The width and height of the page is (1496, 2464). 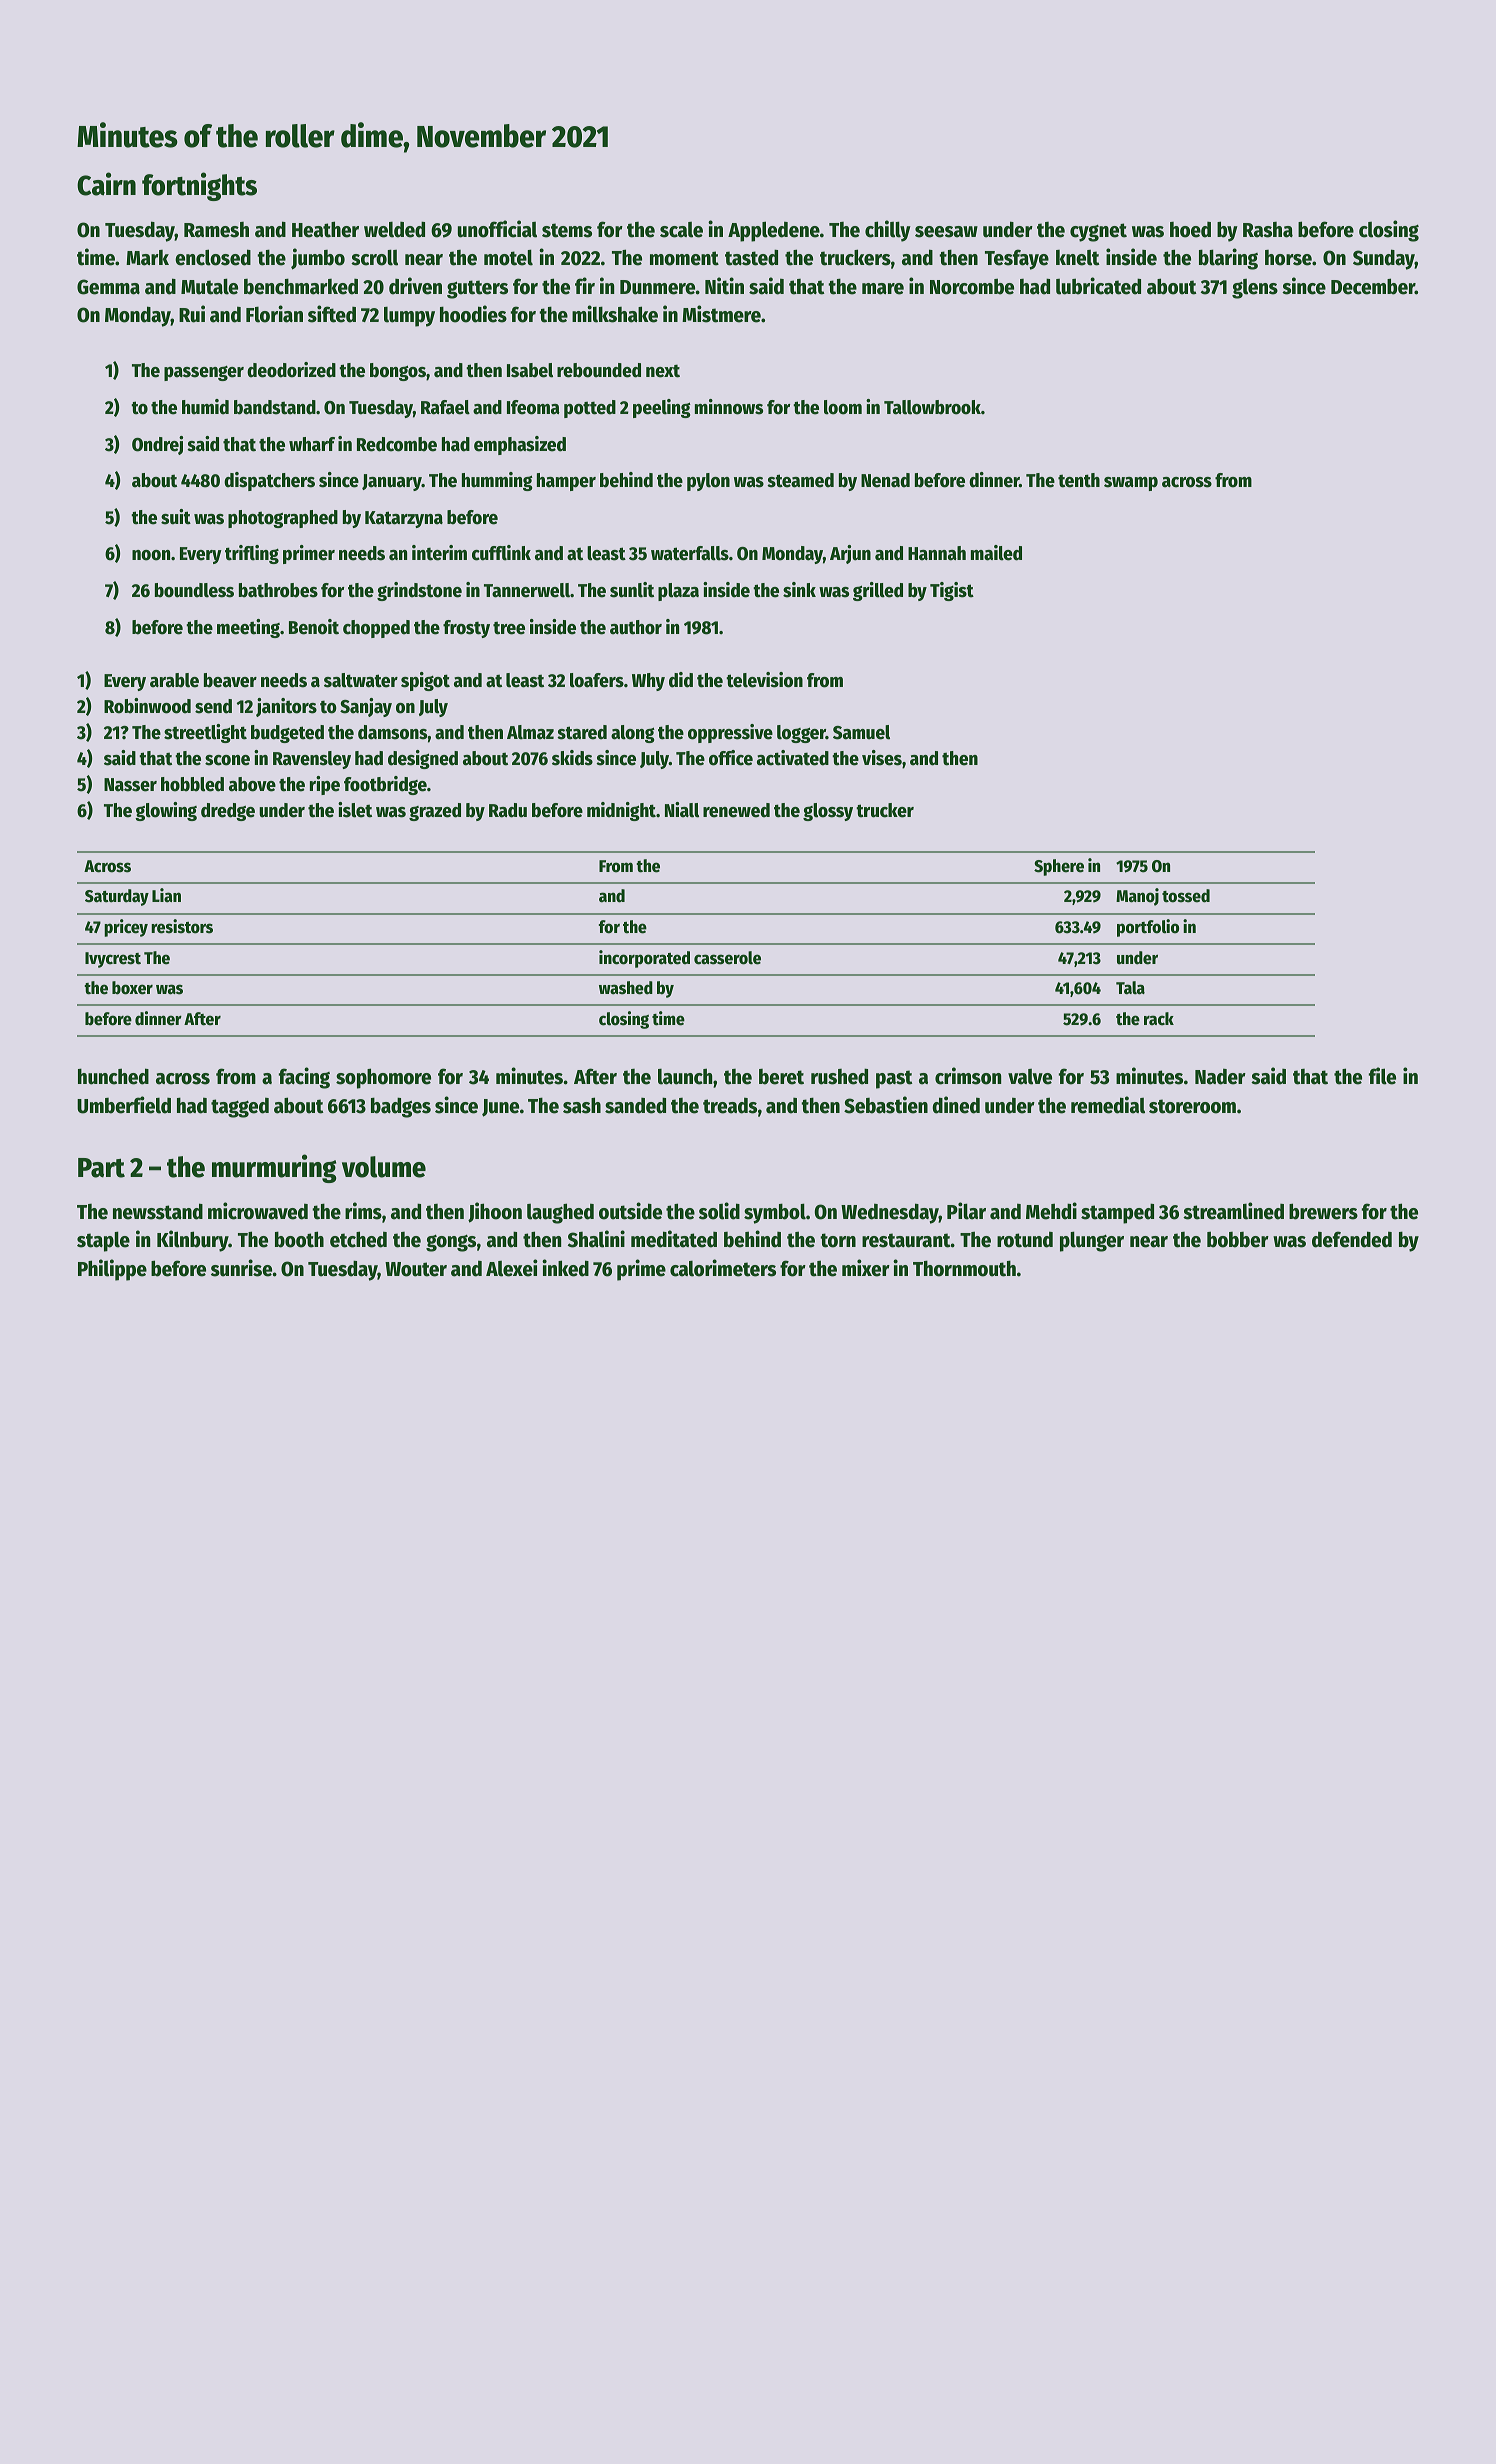 What do you see at coordinates (274, 1168) in the page?
I see `murmuring` at bounding box center [274, 1168].
